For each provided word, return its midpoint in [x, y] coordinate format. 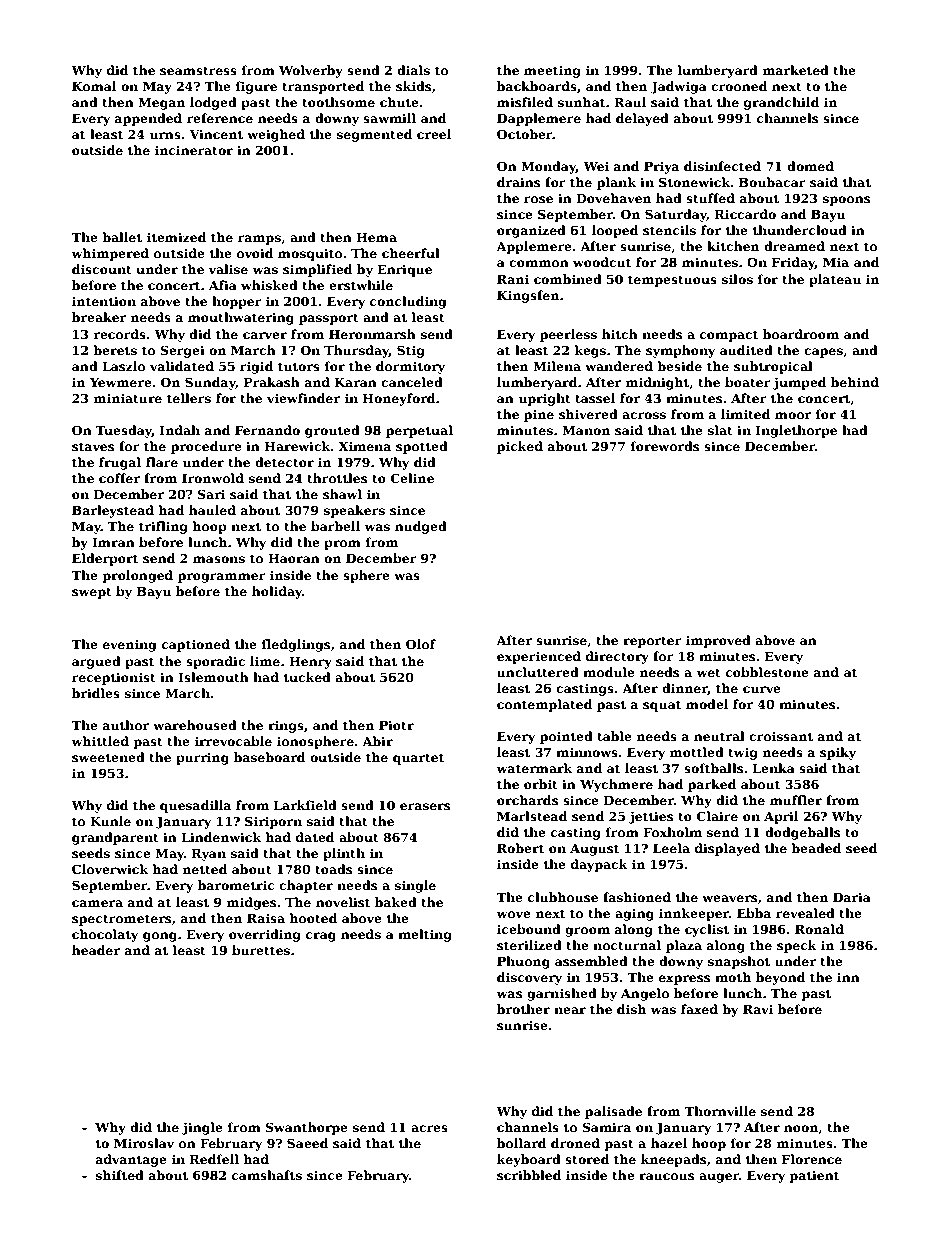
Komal [94, 86]
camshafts [267, 1175]
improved [718, 641]
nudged [421, 527]
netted [204, 869]
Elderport [105, 559]
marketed [795, 70]
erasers [425, 806]
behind [855, 382]
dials [413, 70]
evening [129, 645]
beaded [816, 848]
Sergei [182, 351]
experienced [539, 657]
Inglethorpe [796, 431]
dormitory [410, 367]
